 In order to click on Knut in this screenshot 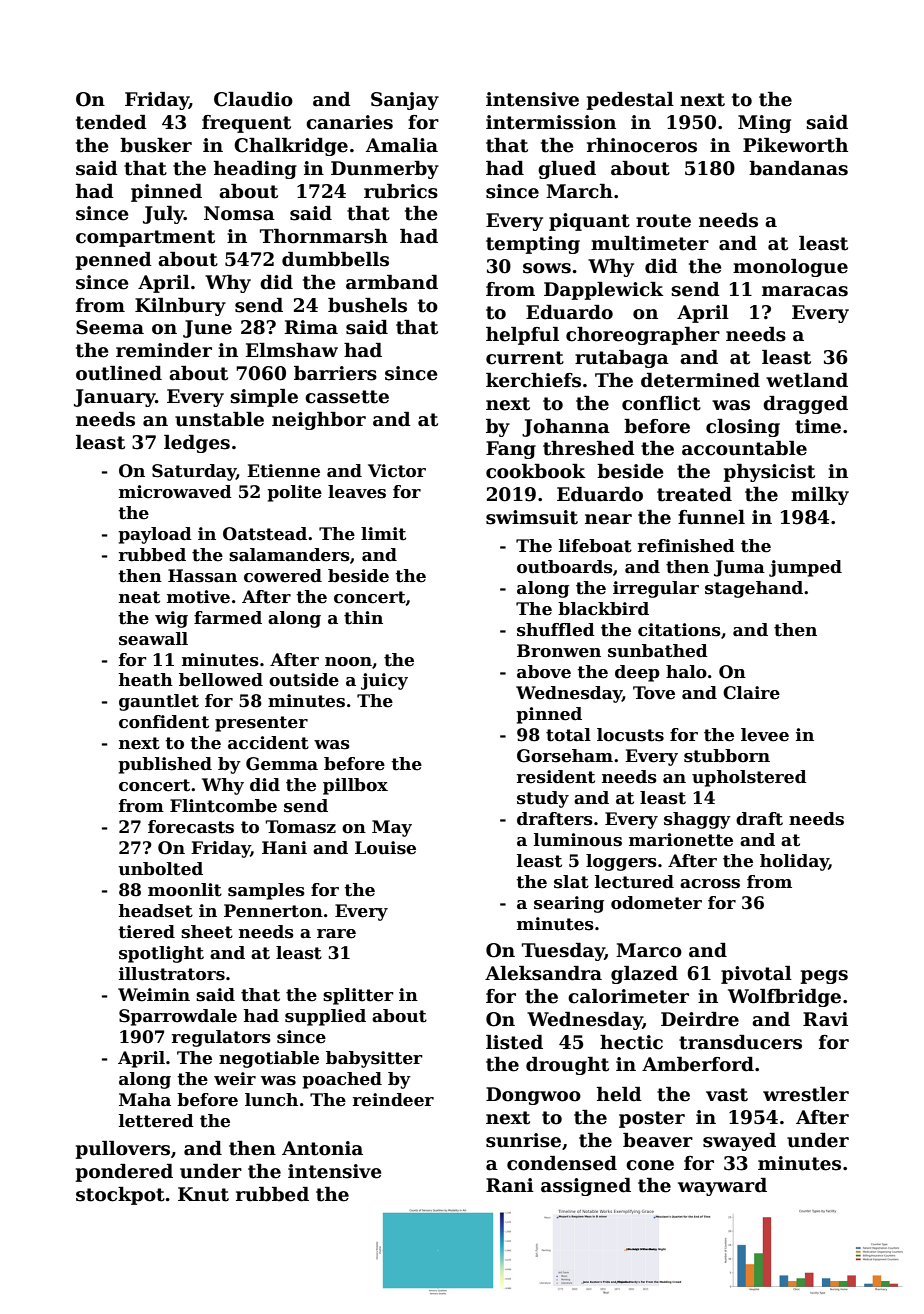, I will do `click(203, 1194)`.
